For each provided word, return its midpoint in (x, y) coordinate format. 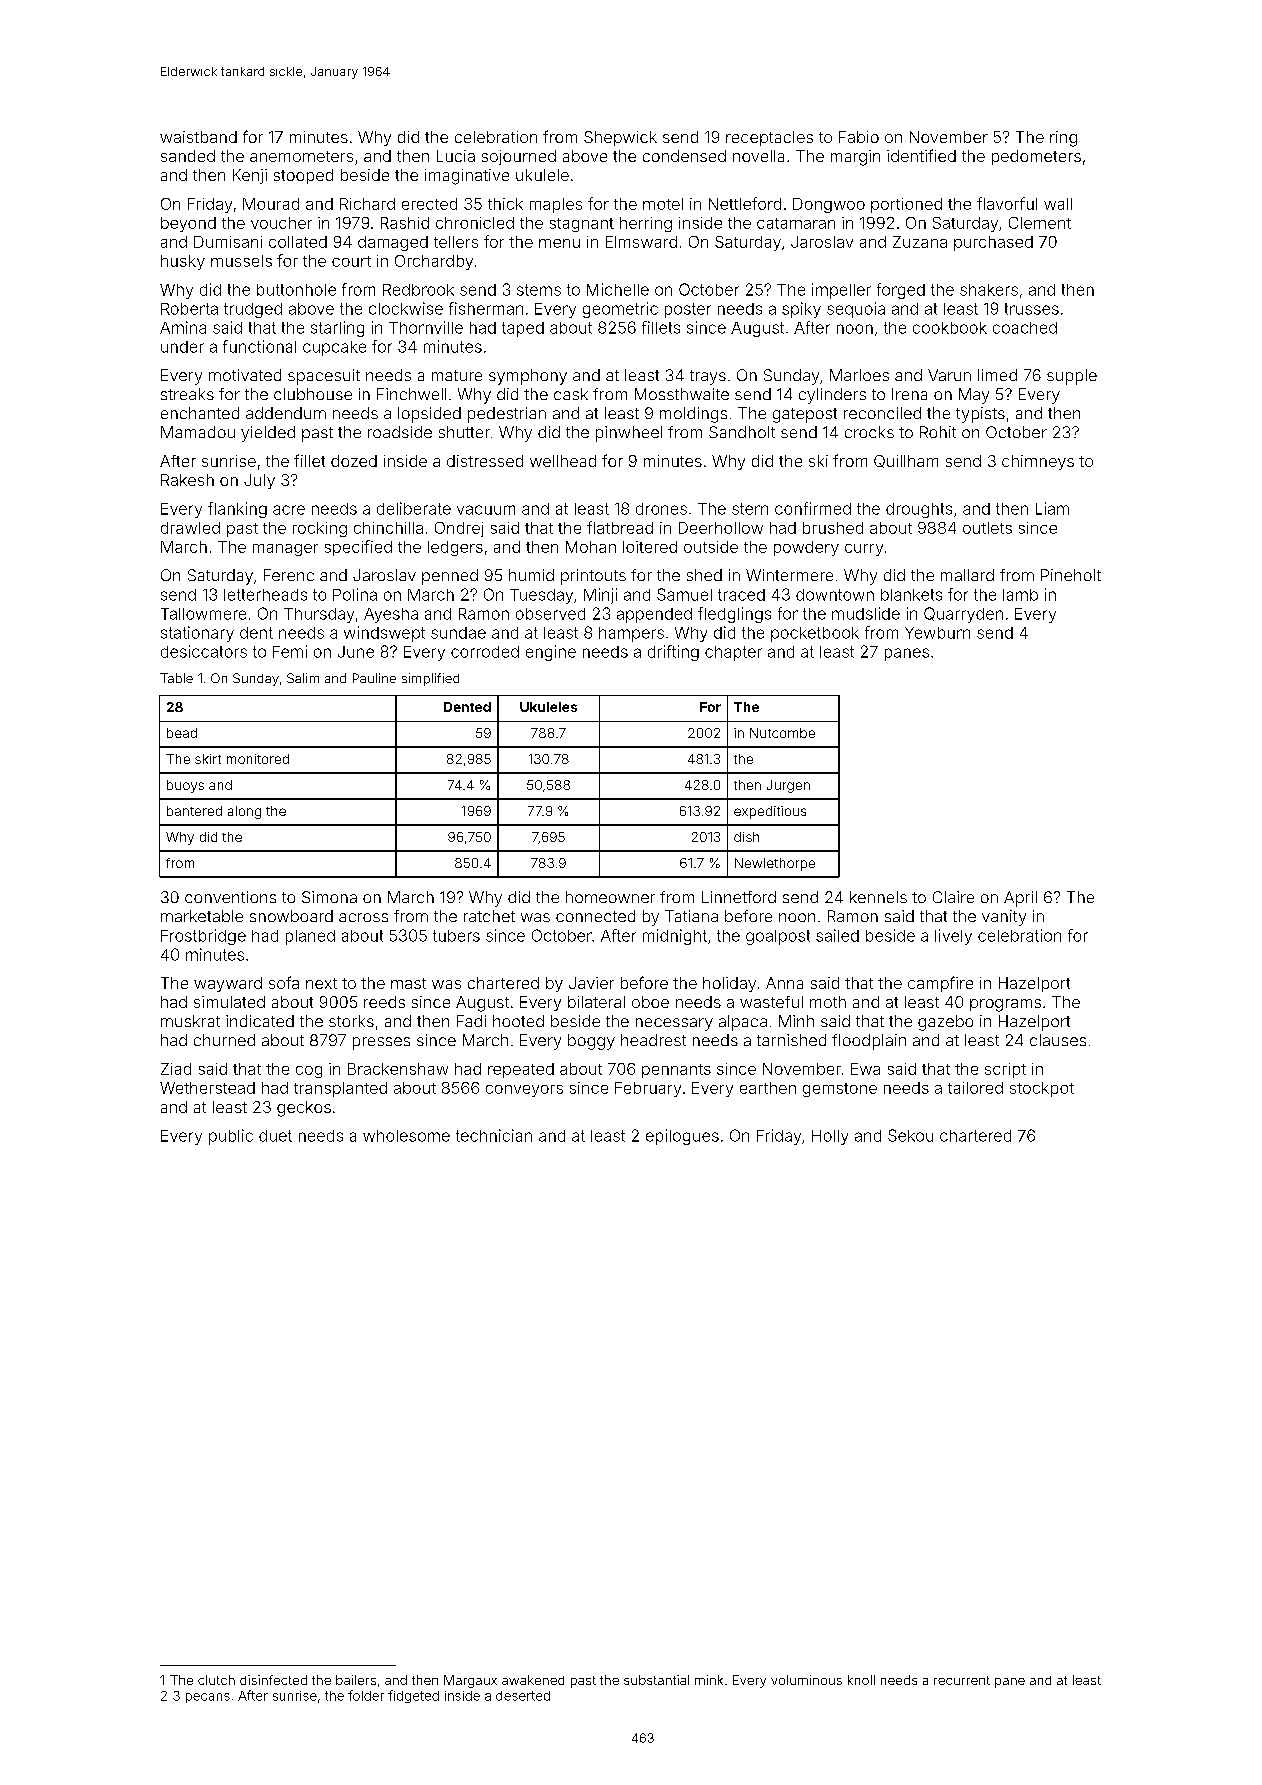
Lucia (456, 156)
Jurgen (788, 786)
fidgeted (413, 1696)
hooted (518, 1021)
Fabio (859, 137)
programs (1005, 1005)
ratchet (489, 916)
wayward (228, 984)
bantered (194, 811)
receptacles (769, 138)
